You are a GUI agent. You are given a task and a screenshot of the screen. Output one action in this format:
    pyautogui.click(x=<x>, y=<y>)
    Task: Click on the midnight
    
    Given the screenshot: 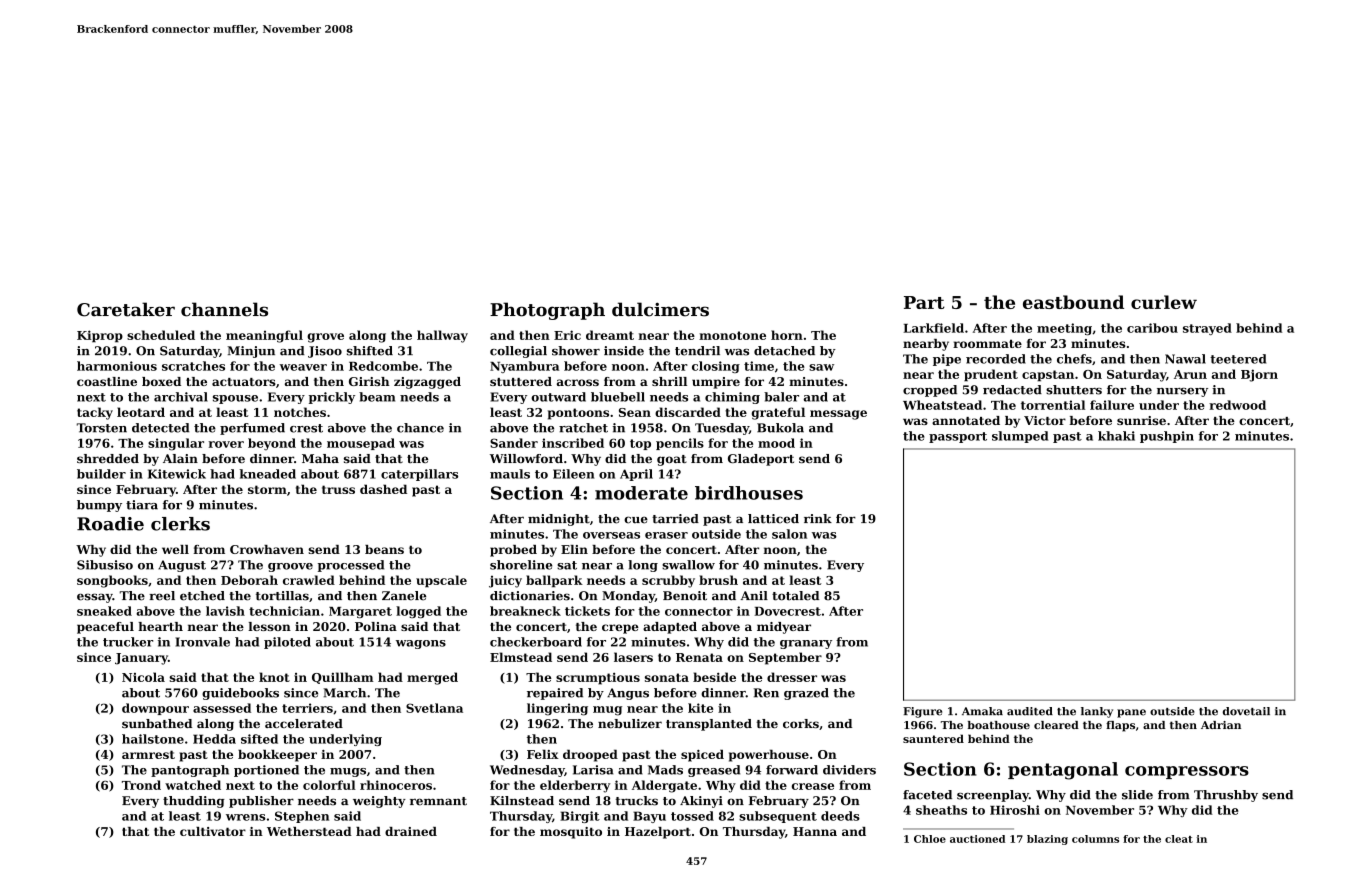 What is the action you would take?
    pyautogui.click(x=559, y=520)
